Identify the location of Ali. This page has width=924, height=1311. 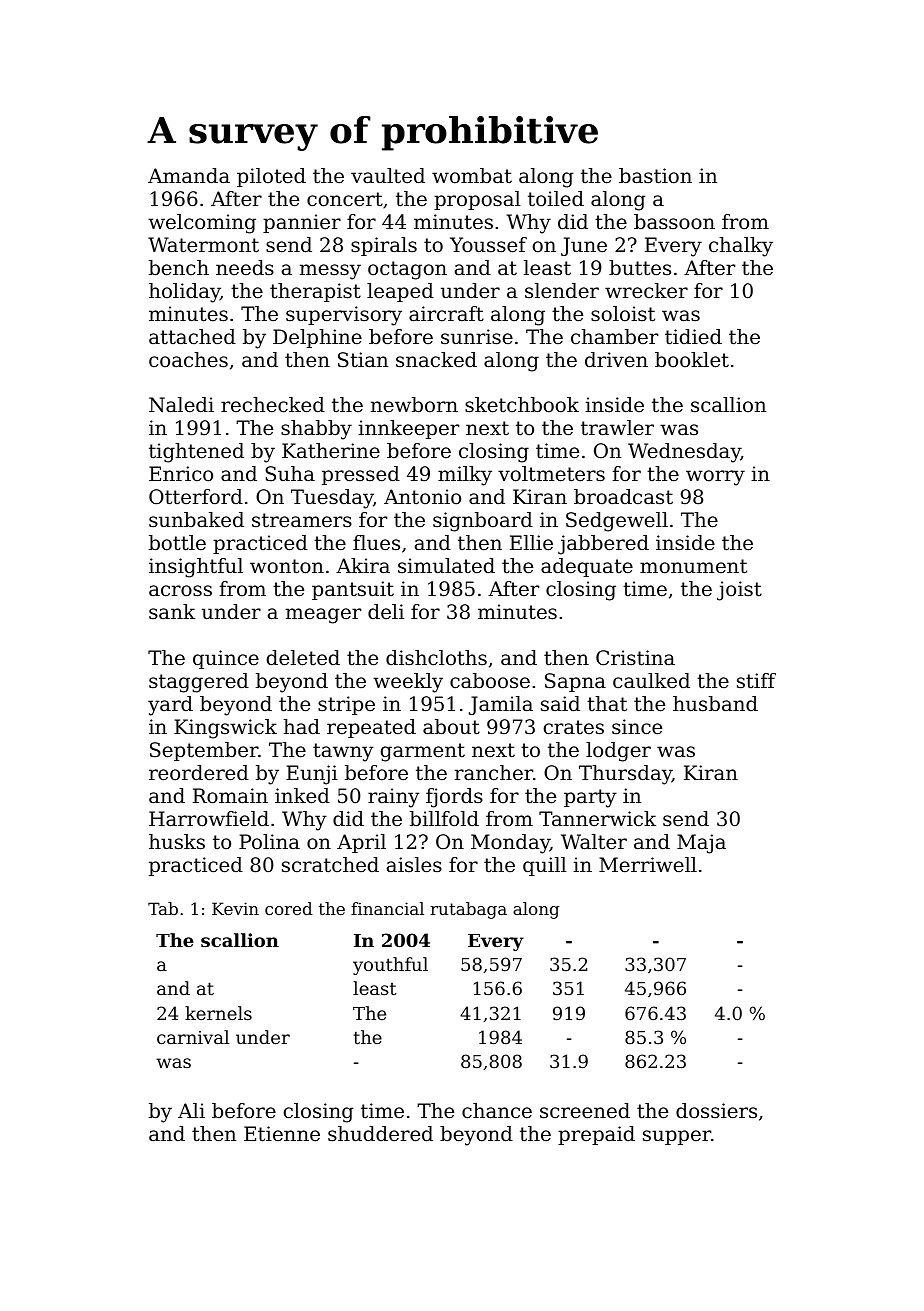
(191, 1110).
